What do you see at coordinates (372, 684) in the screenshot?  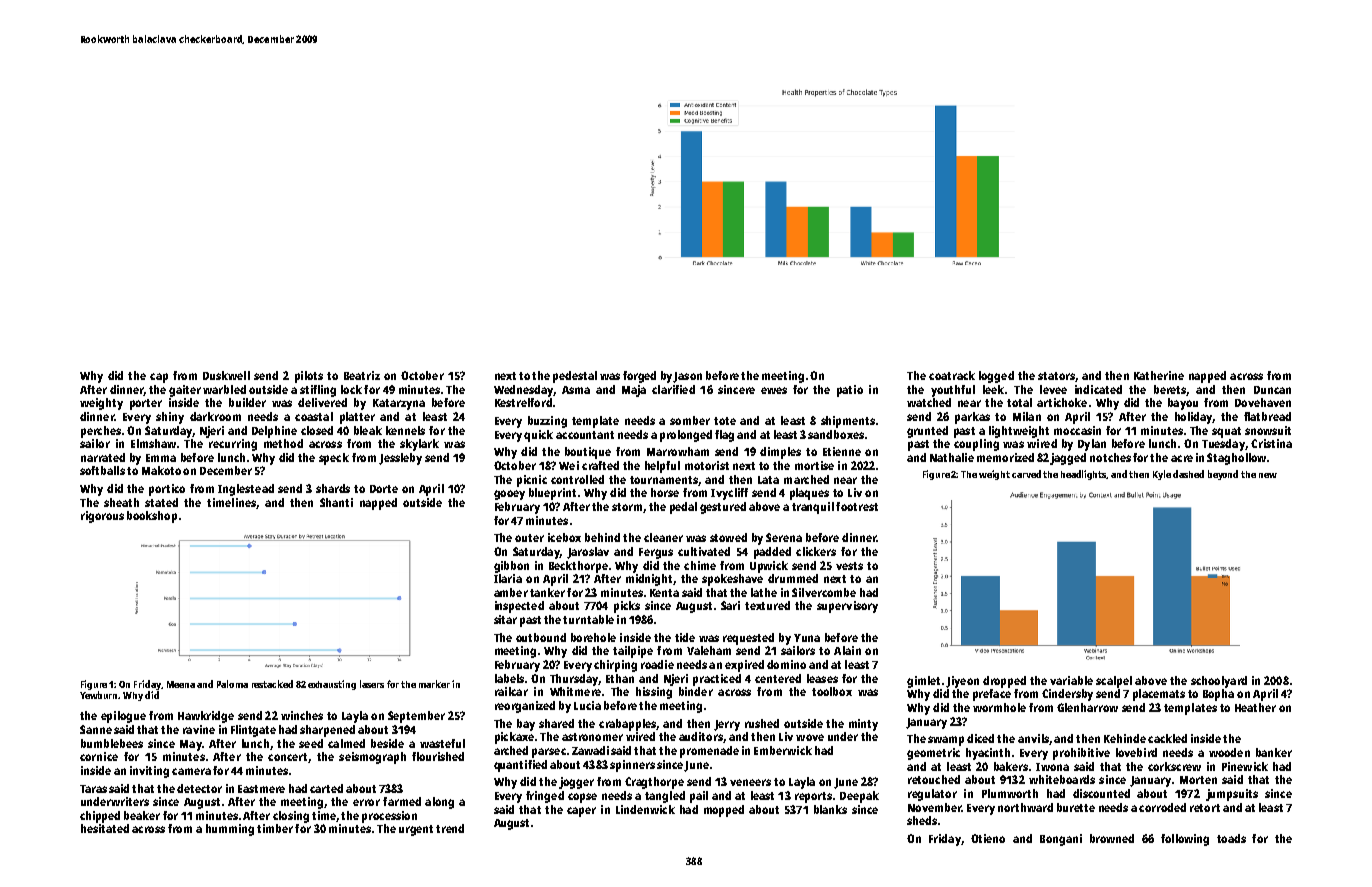 I see `lasers` at bounding box center [372, 684].
